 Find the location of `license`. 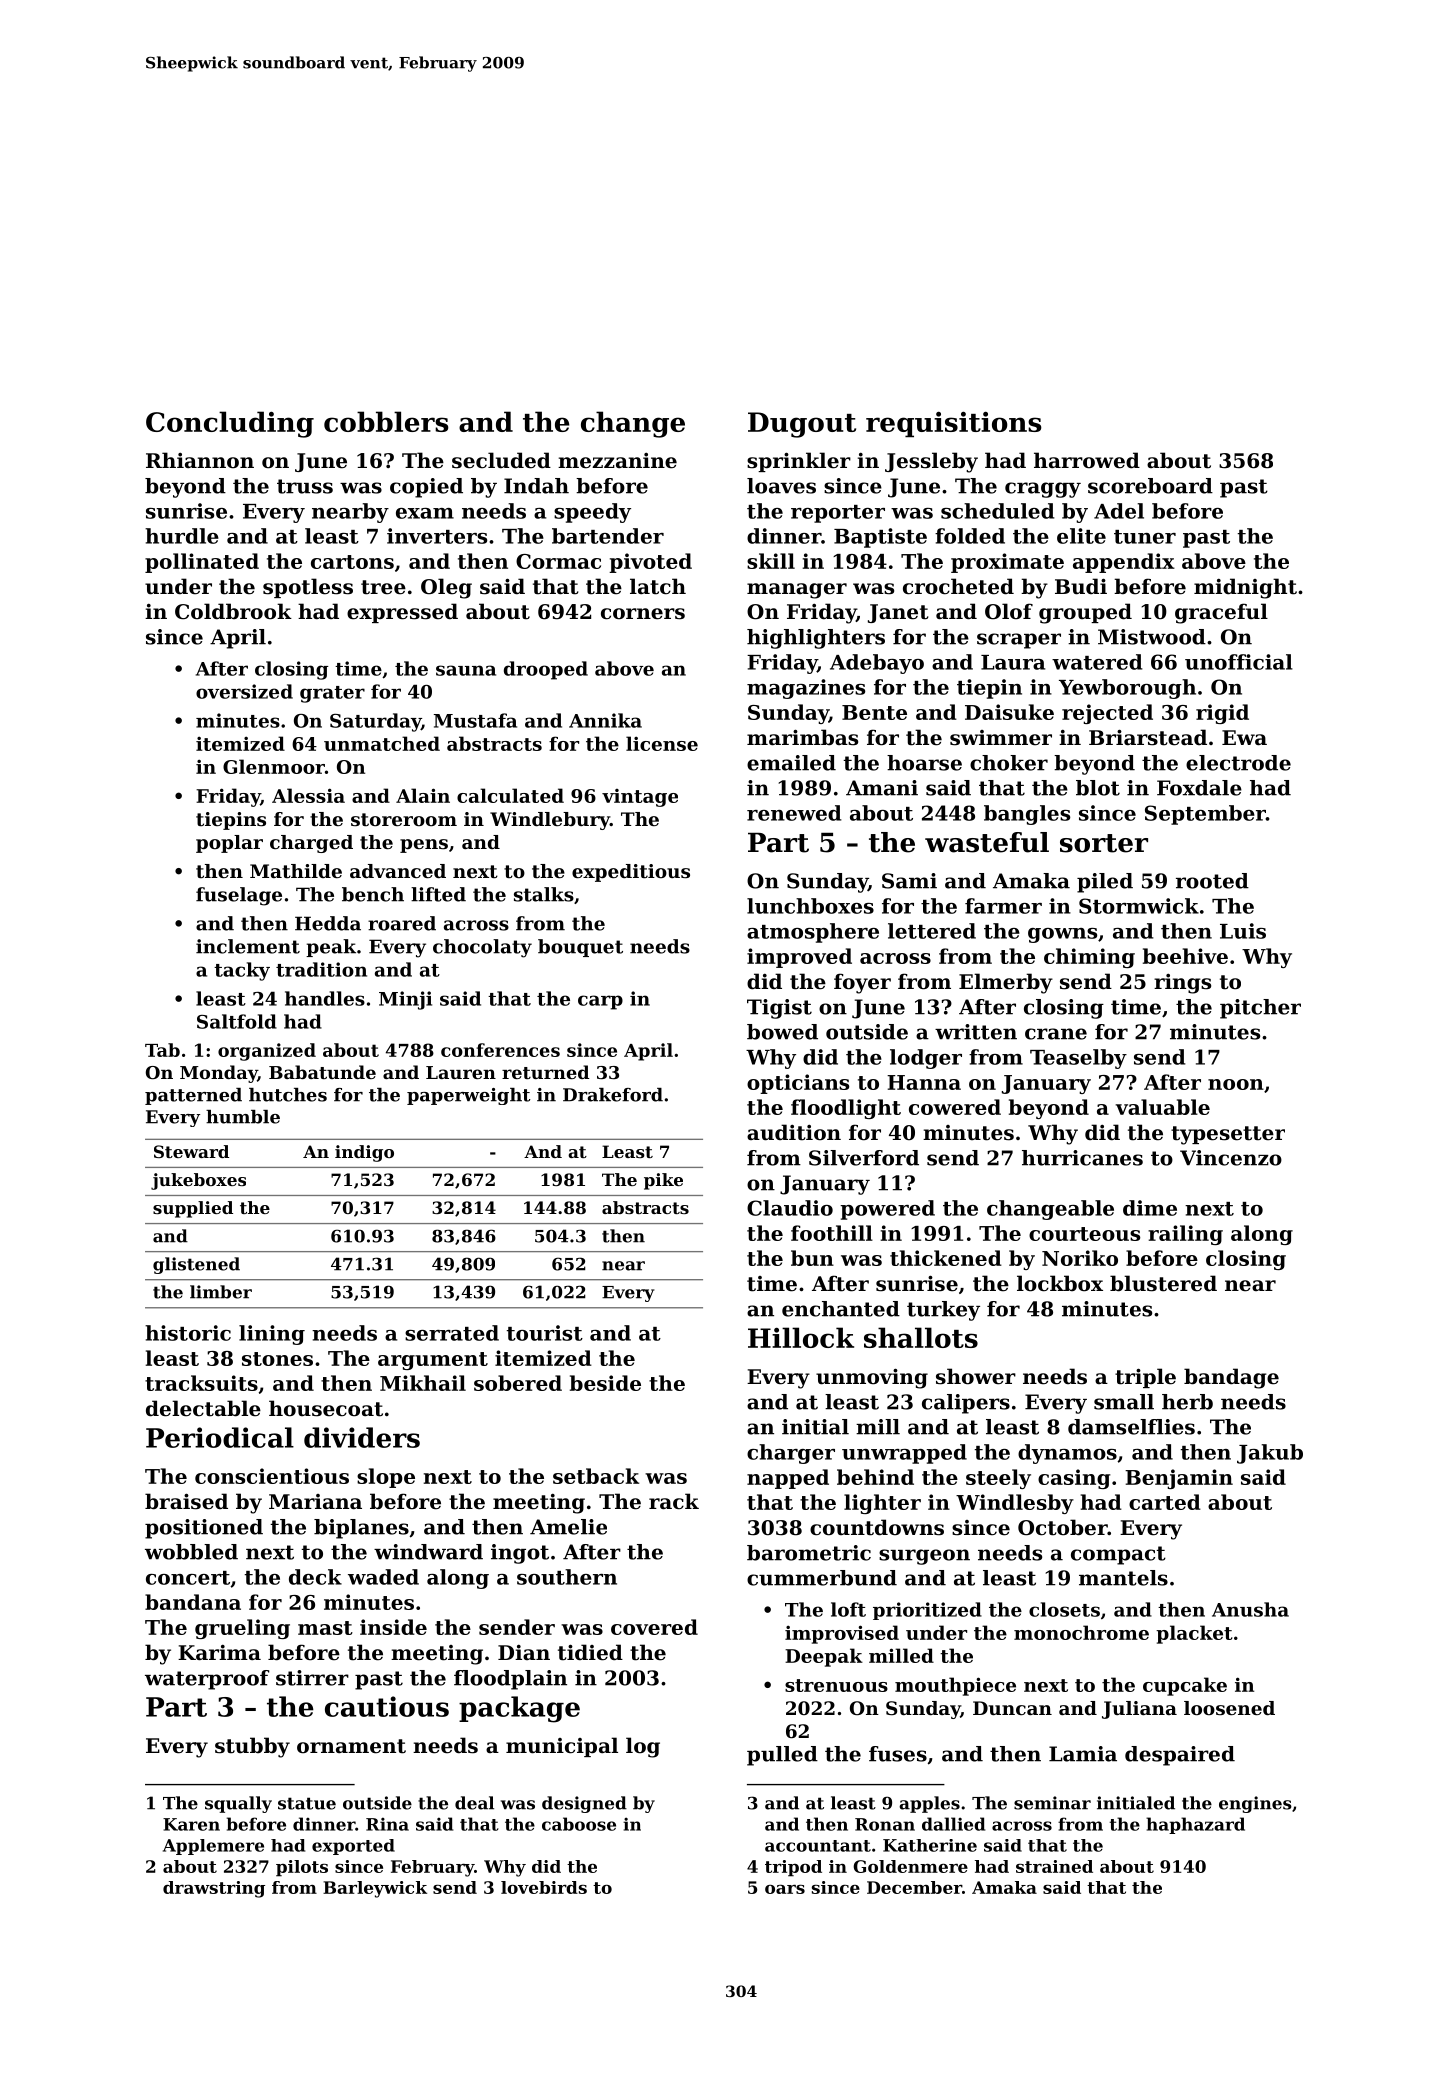

license is located at coordinates (662, 743).
